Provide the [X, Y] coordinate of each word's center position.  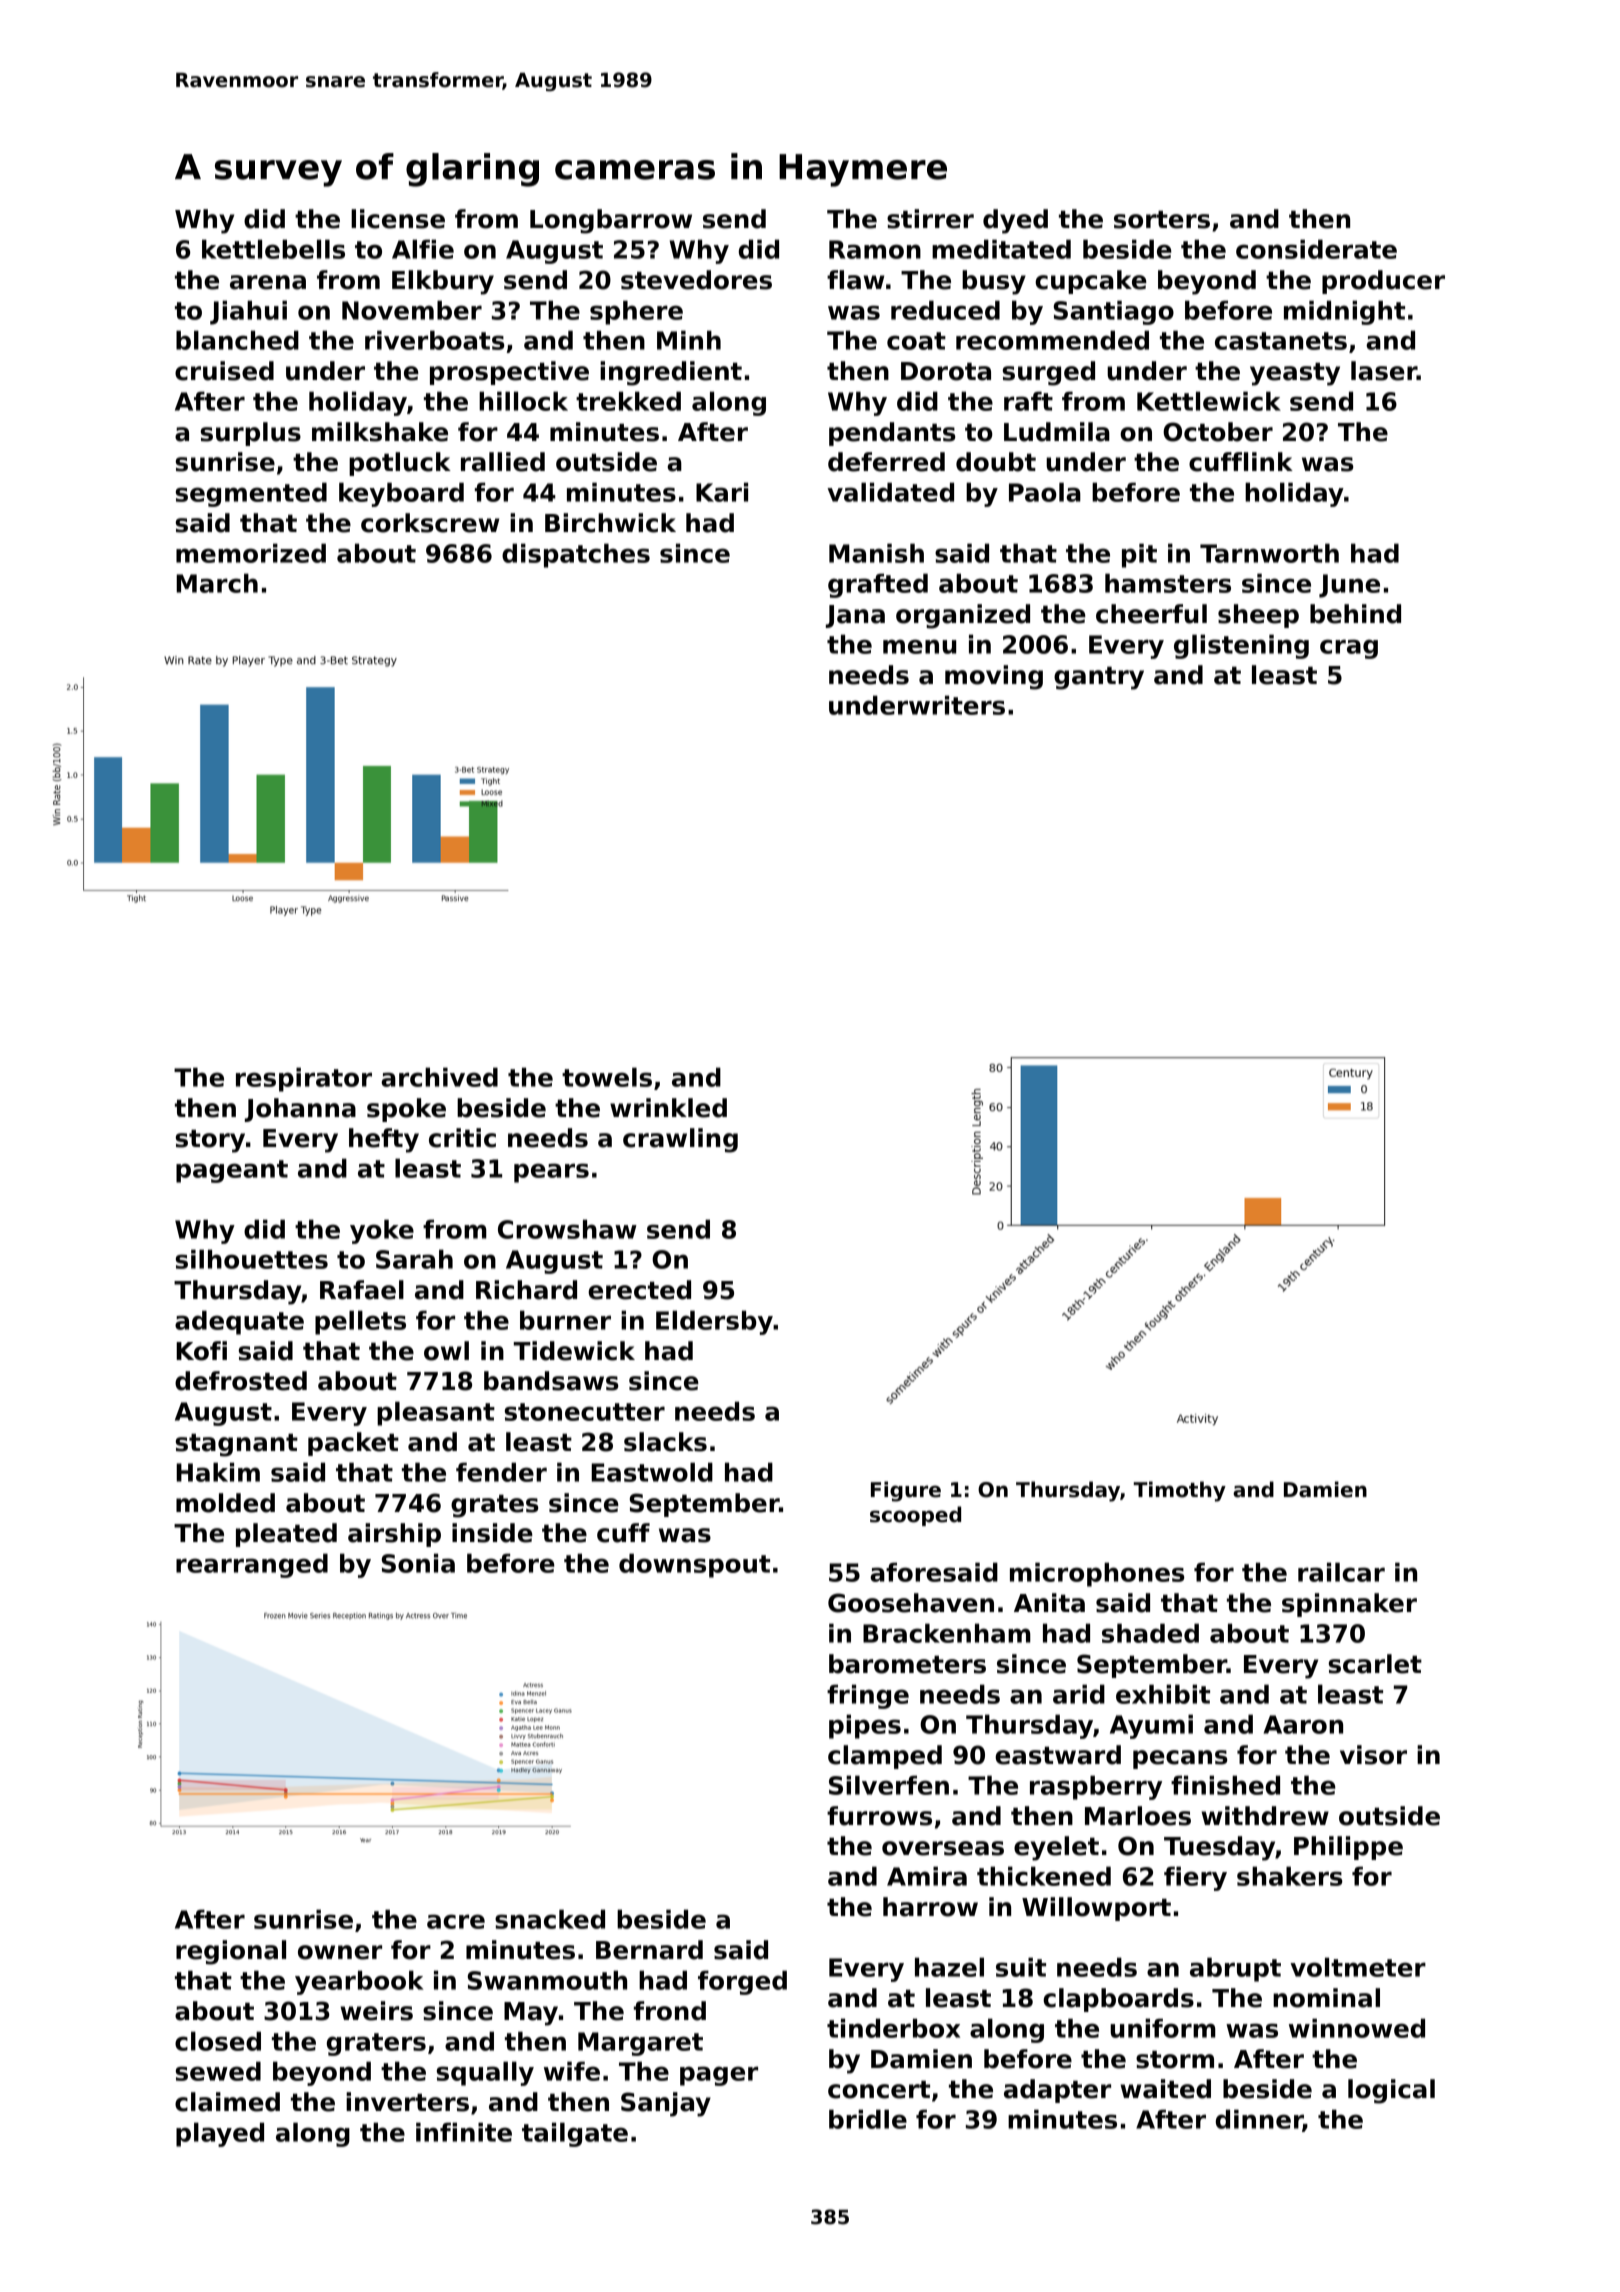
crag [1349, 649]
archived [439, 1077]
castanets [1281, 341]
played [220, 2134]
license [398, 219]
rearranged [252, 1565]
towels [607, 1077]
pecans [1180, 1759]
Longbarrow [611, 221]
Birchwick [610, 523]
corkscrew [430, 523]
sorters [1162, 220]
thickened [1044, 1876]
